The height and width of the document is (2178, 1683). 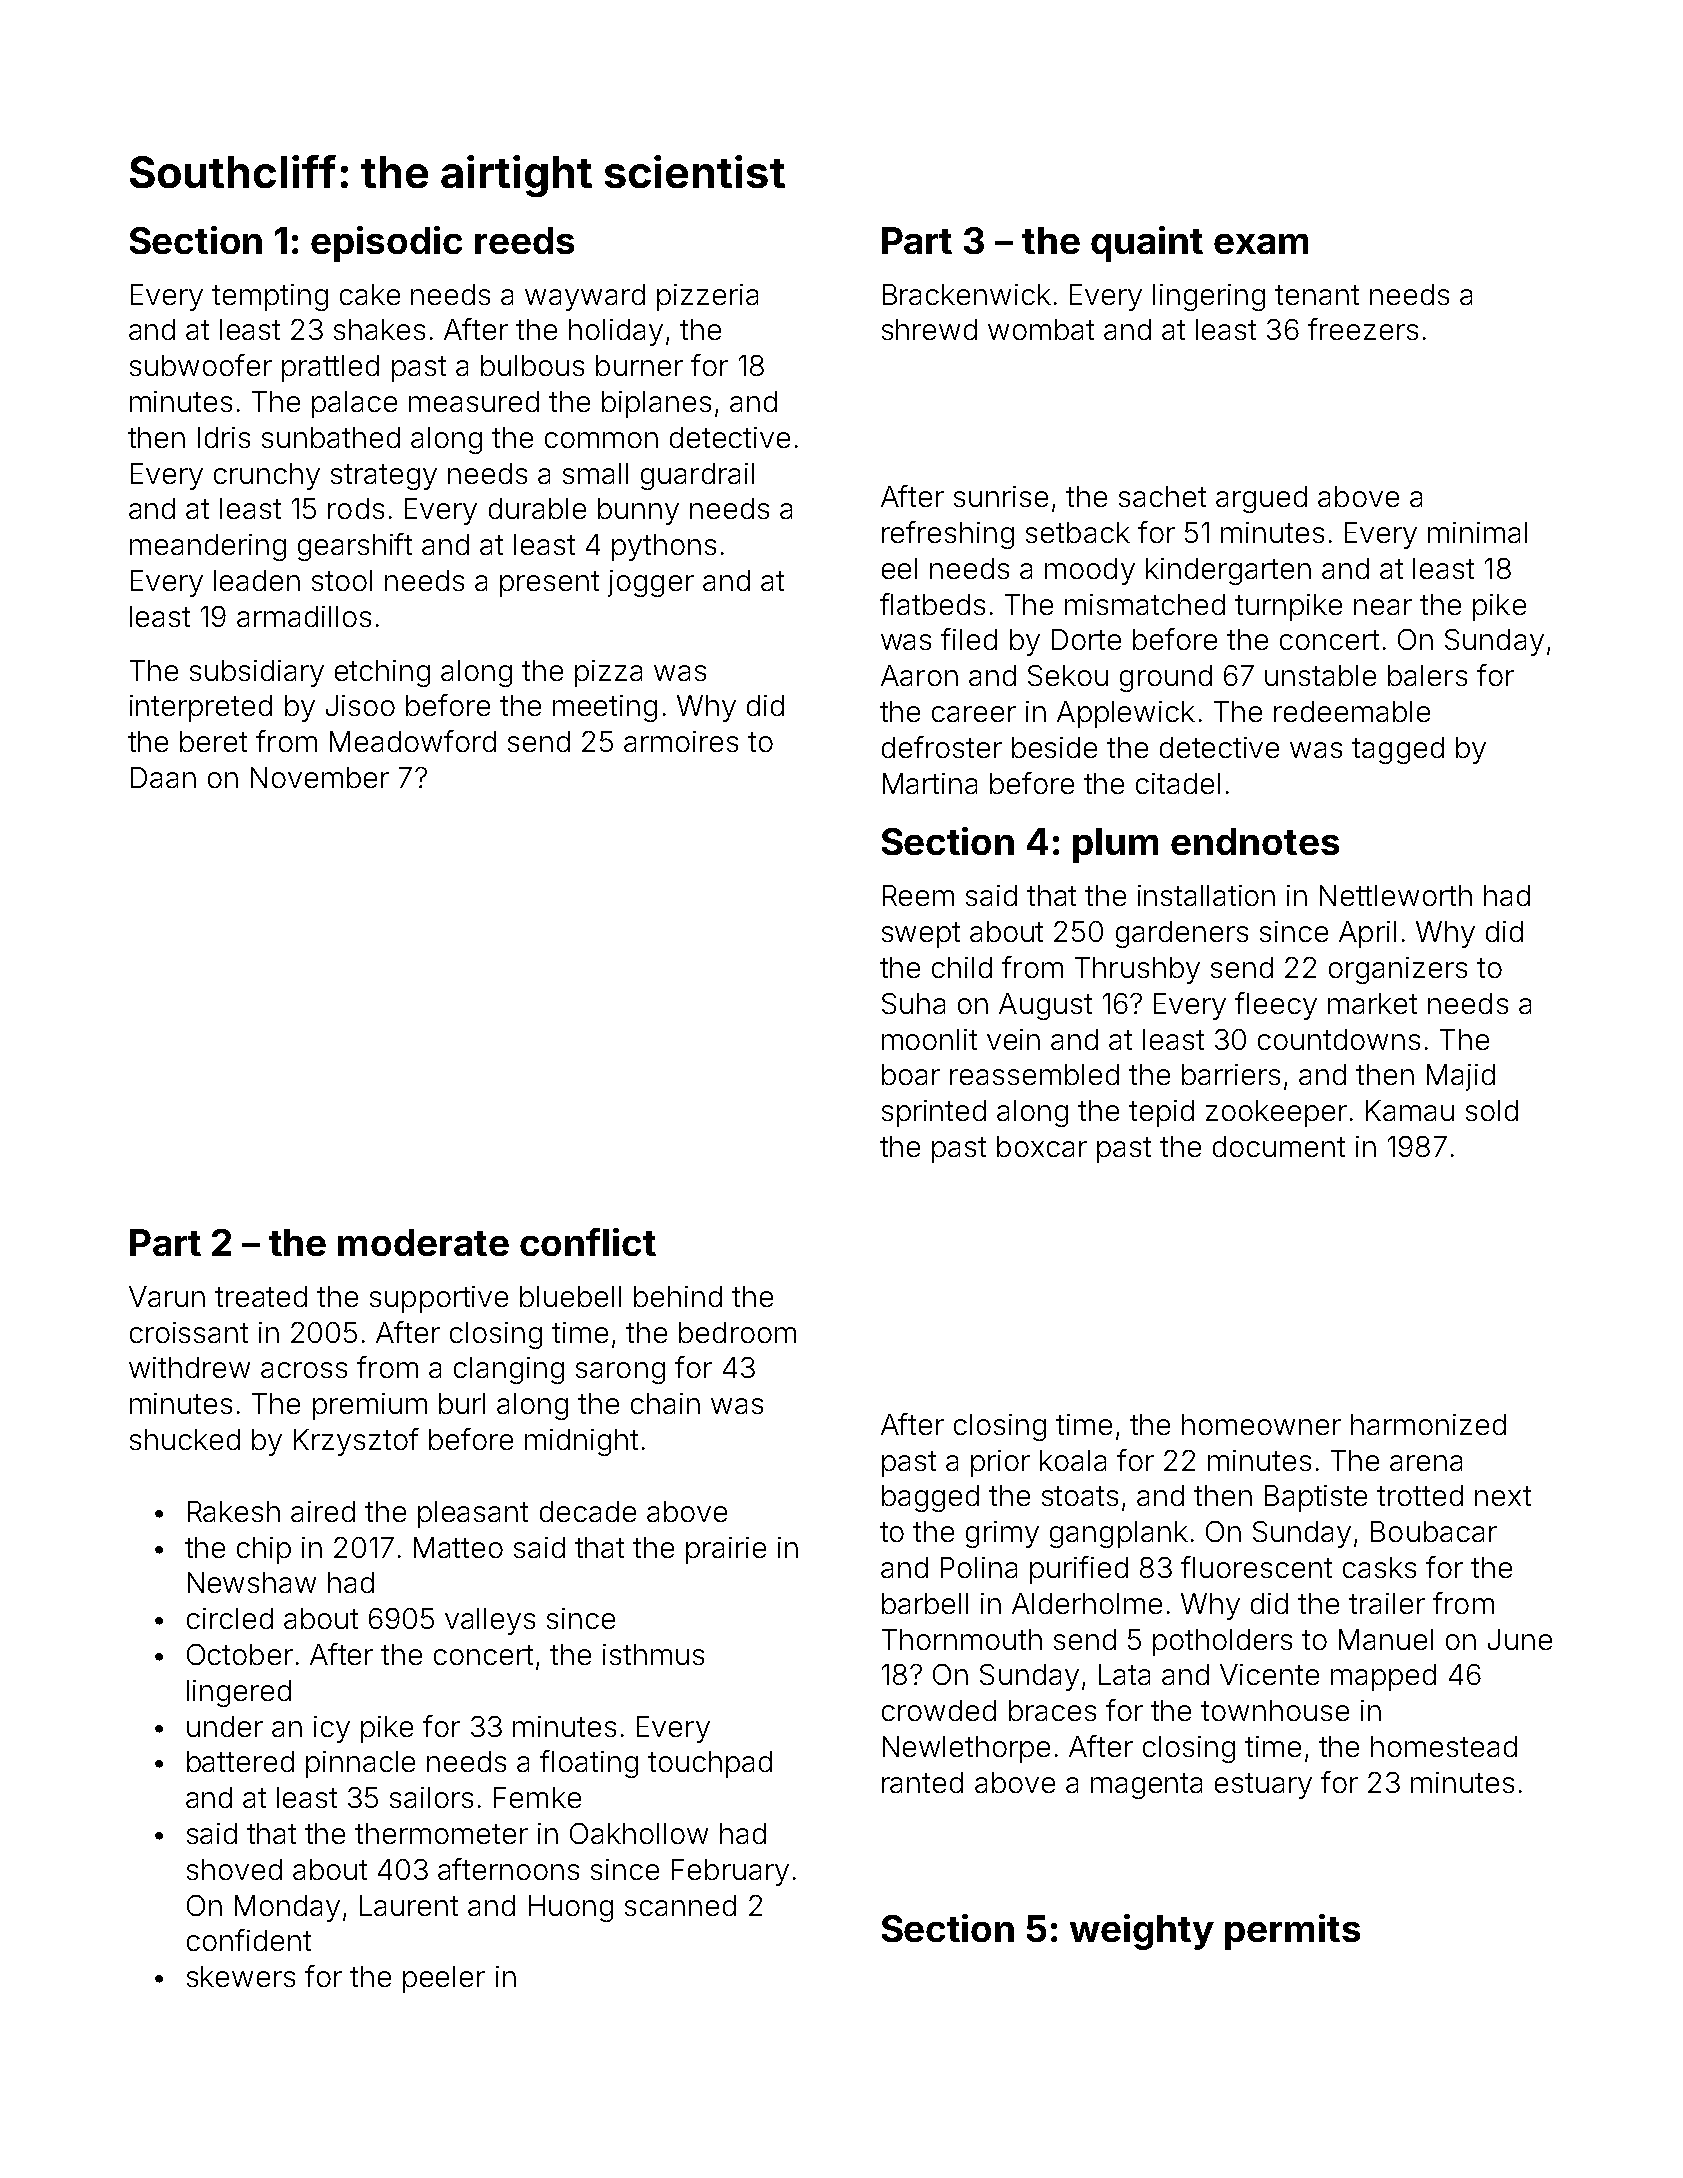 I want to click on homeowner, so click(x=1261, y=1424).
